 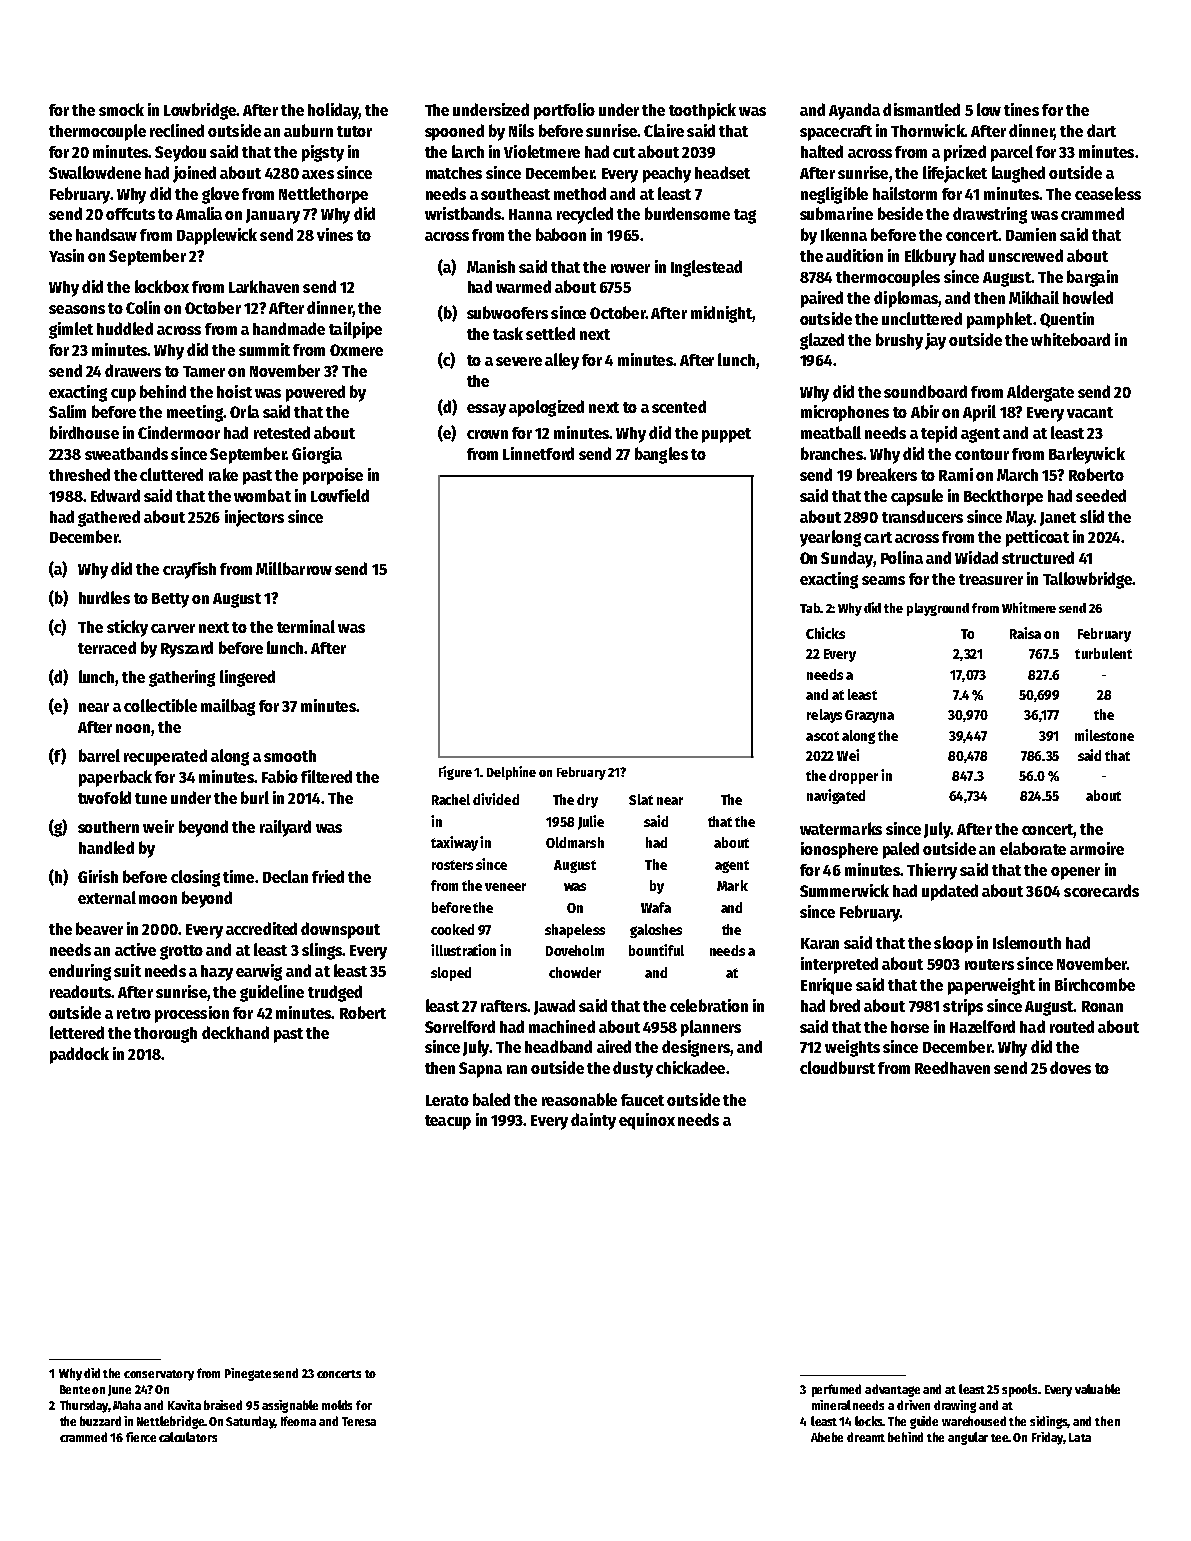 I want to click on tines, so click(x=1021, y=109).
